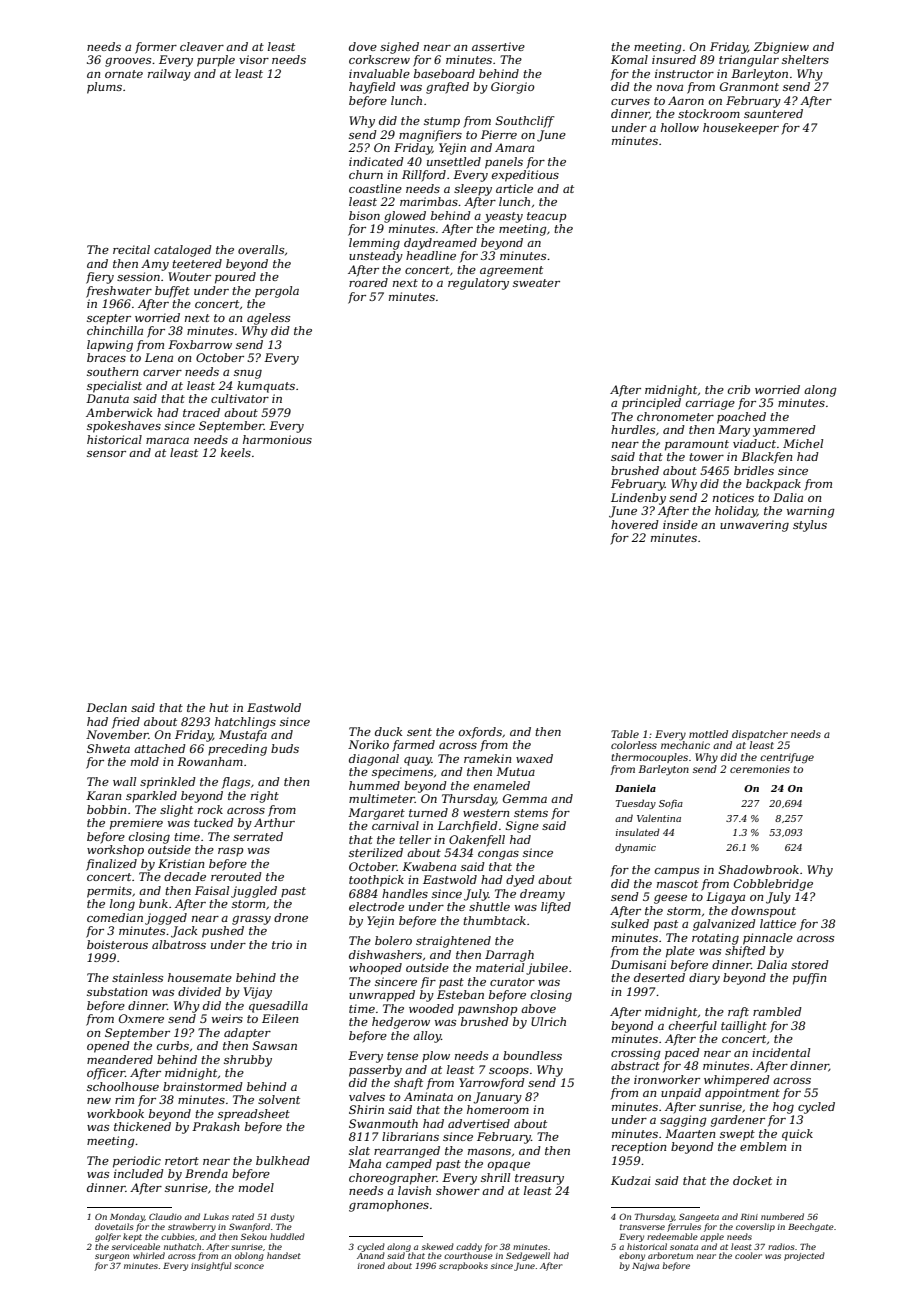 The height and width of the page is (1308, 924). What do you see at coordinates (371, 1265) in the page?
I see `ironed` at bounding box center [371, 1265].
